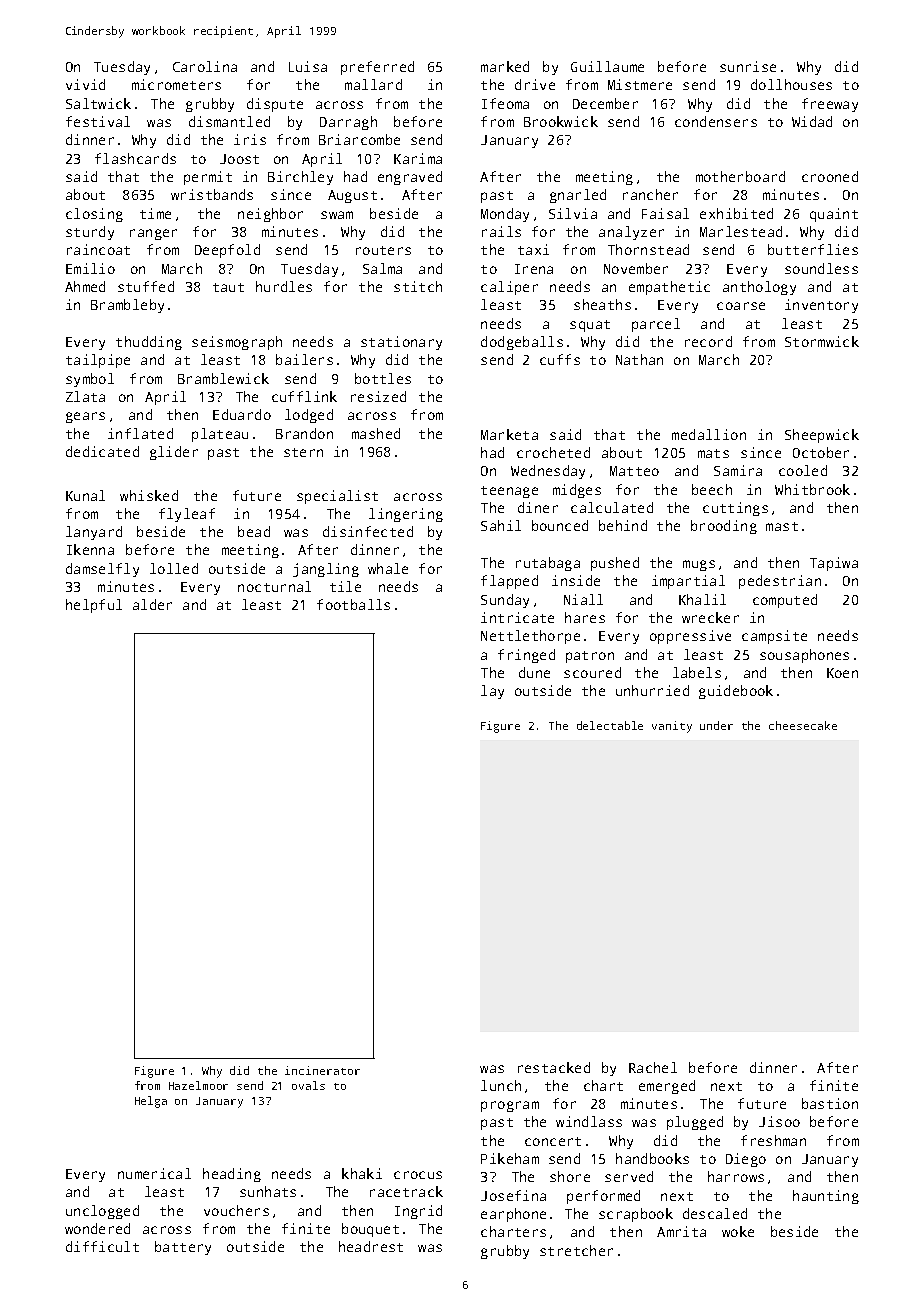 The width and height of the screenshot is (924, 1308). I want to click on vanity, so click(672, 727).
